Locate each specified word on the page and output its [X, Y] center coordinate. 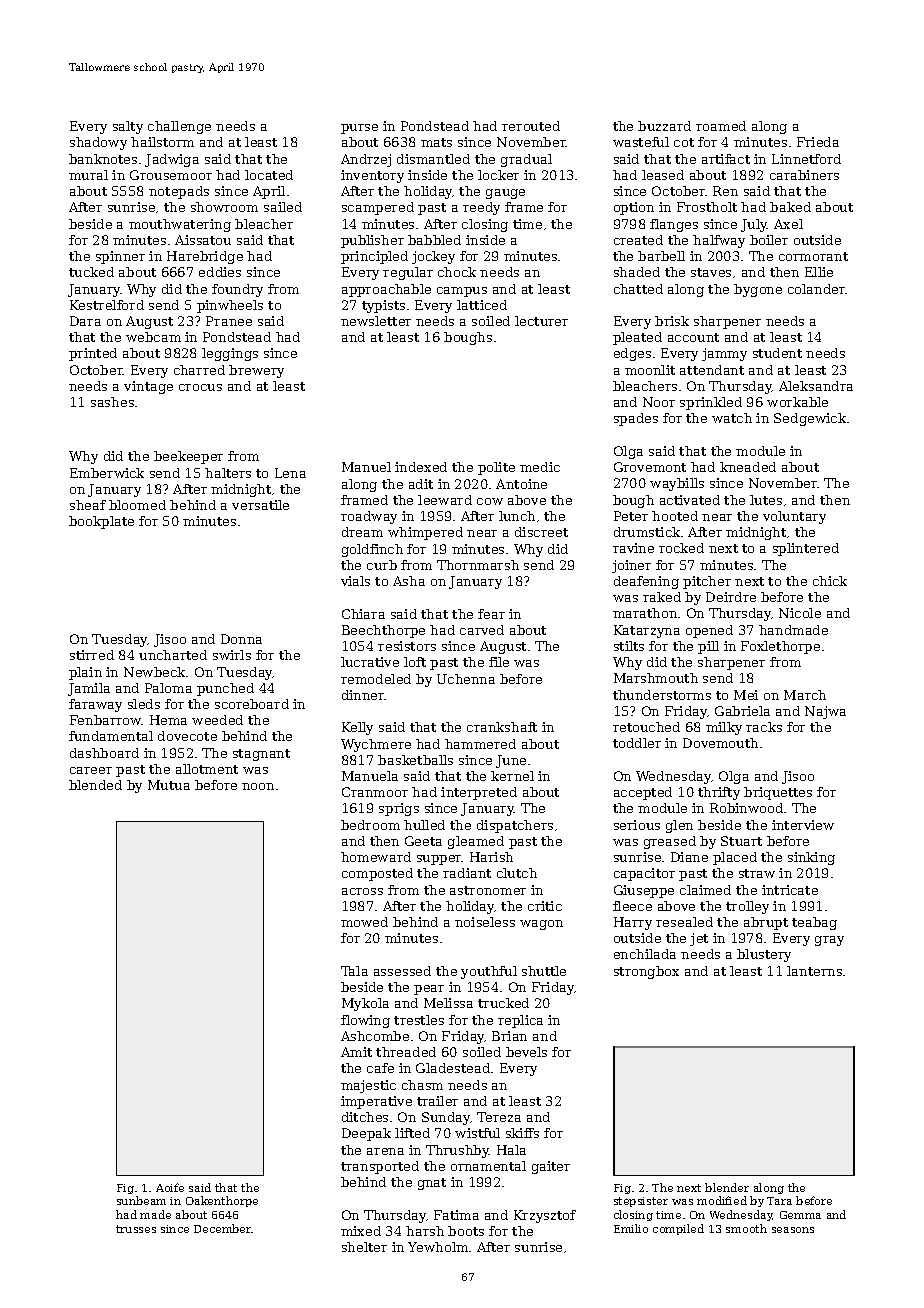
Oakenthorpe [222, 1201]
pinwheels [230, 306]
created [638, 240]
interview [803, 825]
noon [258, 786]
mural [88, 175]
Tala [354, 971]
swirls [232, 655]
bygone [758, 290]
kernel [512, 776]
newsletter [376, 321]
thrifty [719, 793]
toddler [637, 743]
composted [377, 874]
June [511, 761]
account [693, 337]
